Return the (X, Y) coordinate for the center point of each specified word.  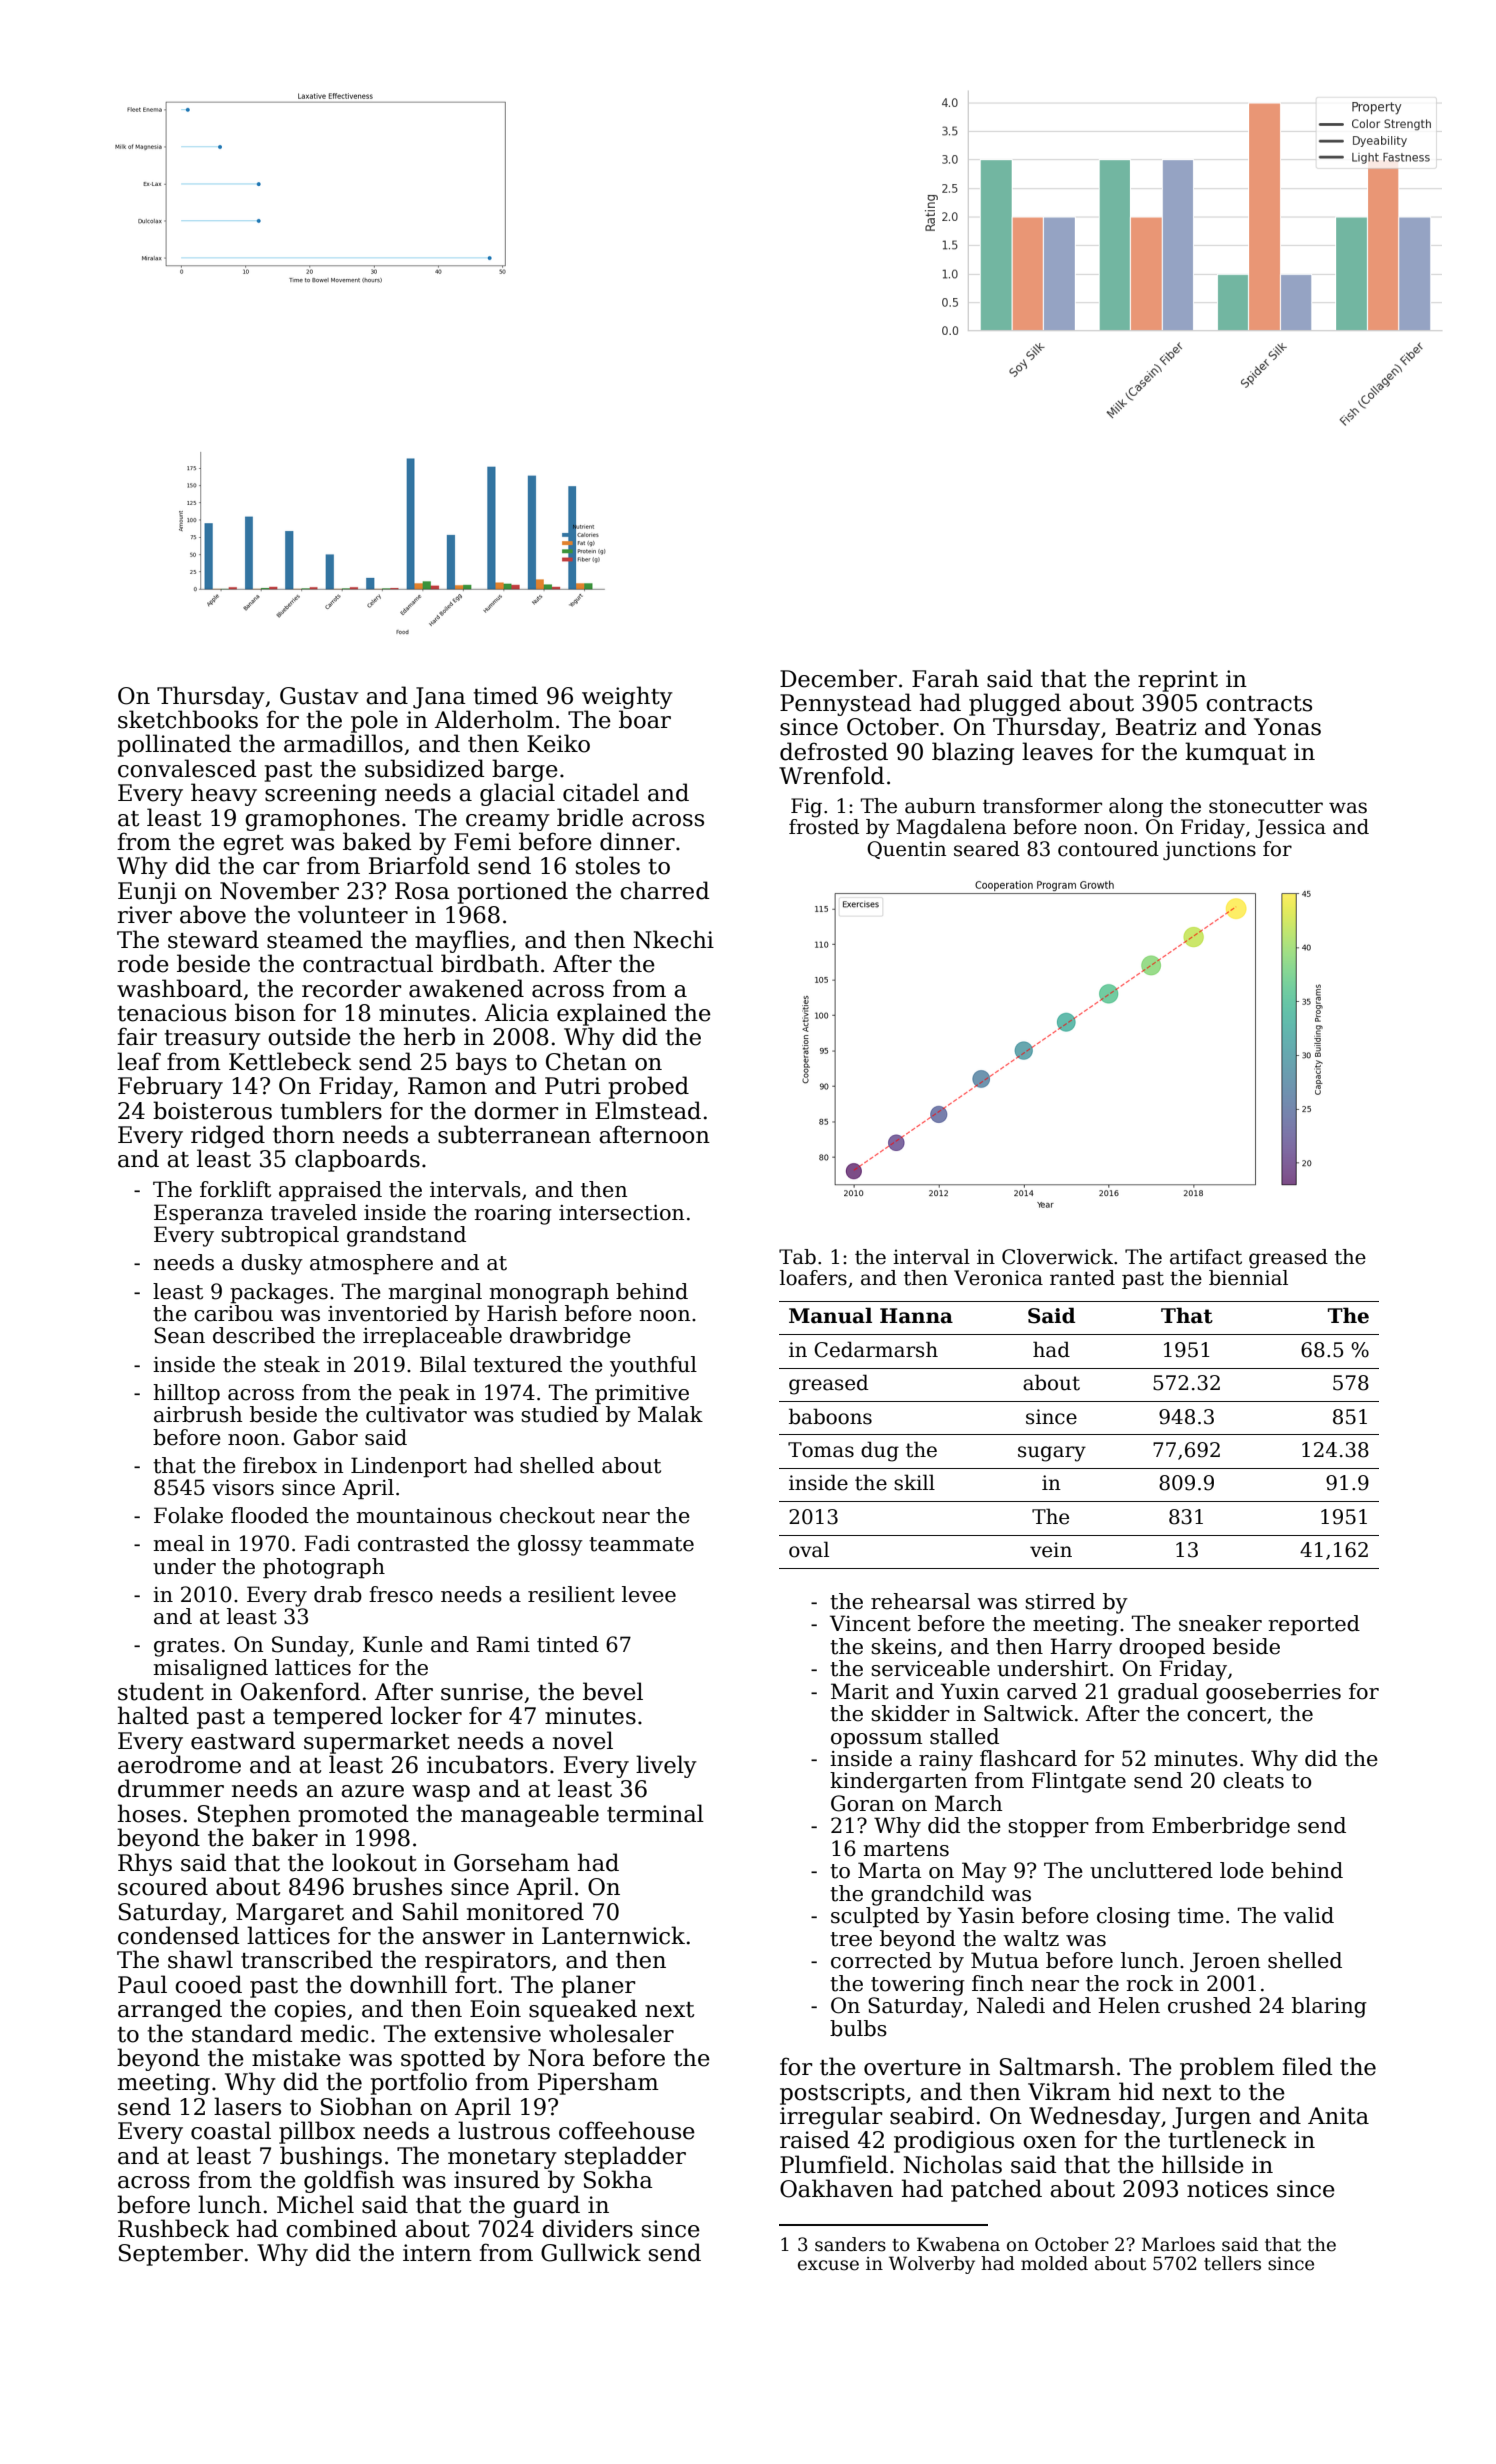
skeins (903, 1646)
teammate (641, 1544)
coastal (231, 2130)
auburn (940, 806)
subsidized (424, 768)
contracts (1259, 704)
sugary (1052, 1454)
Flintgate (1079, 1782)
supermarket (377, 1742)
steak (292, 1364)
